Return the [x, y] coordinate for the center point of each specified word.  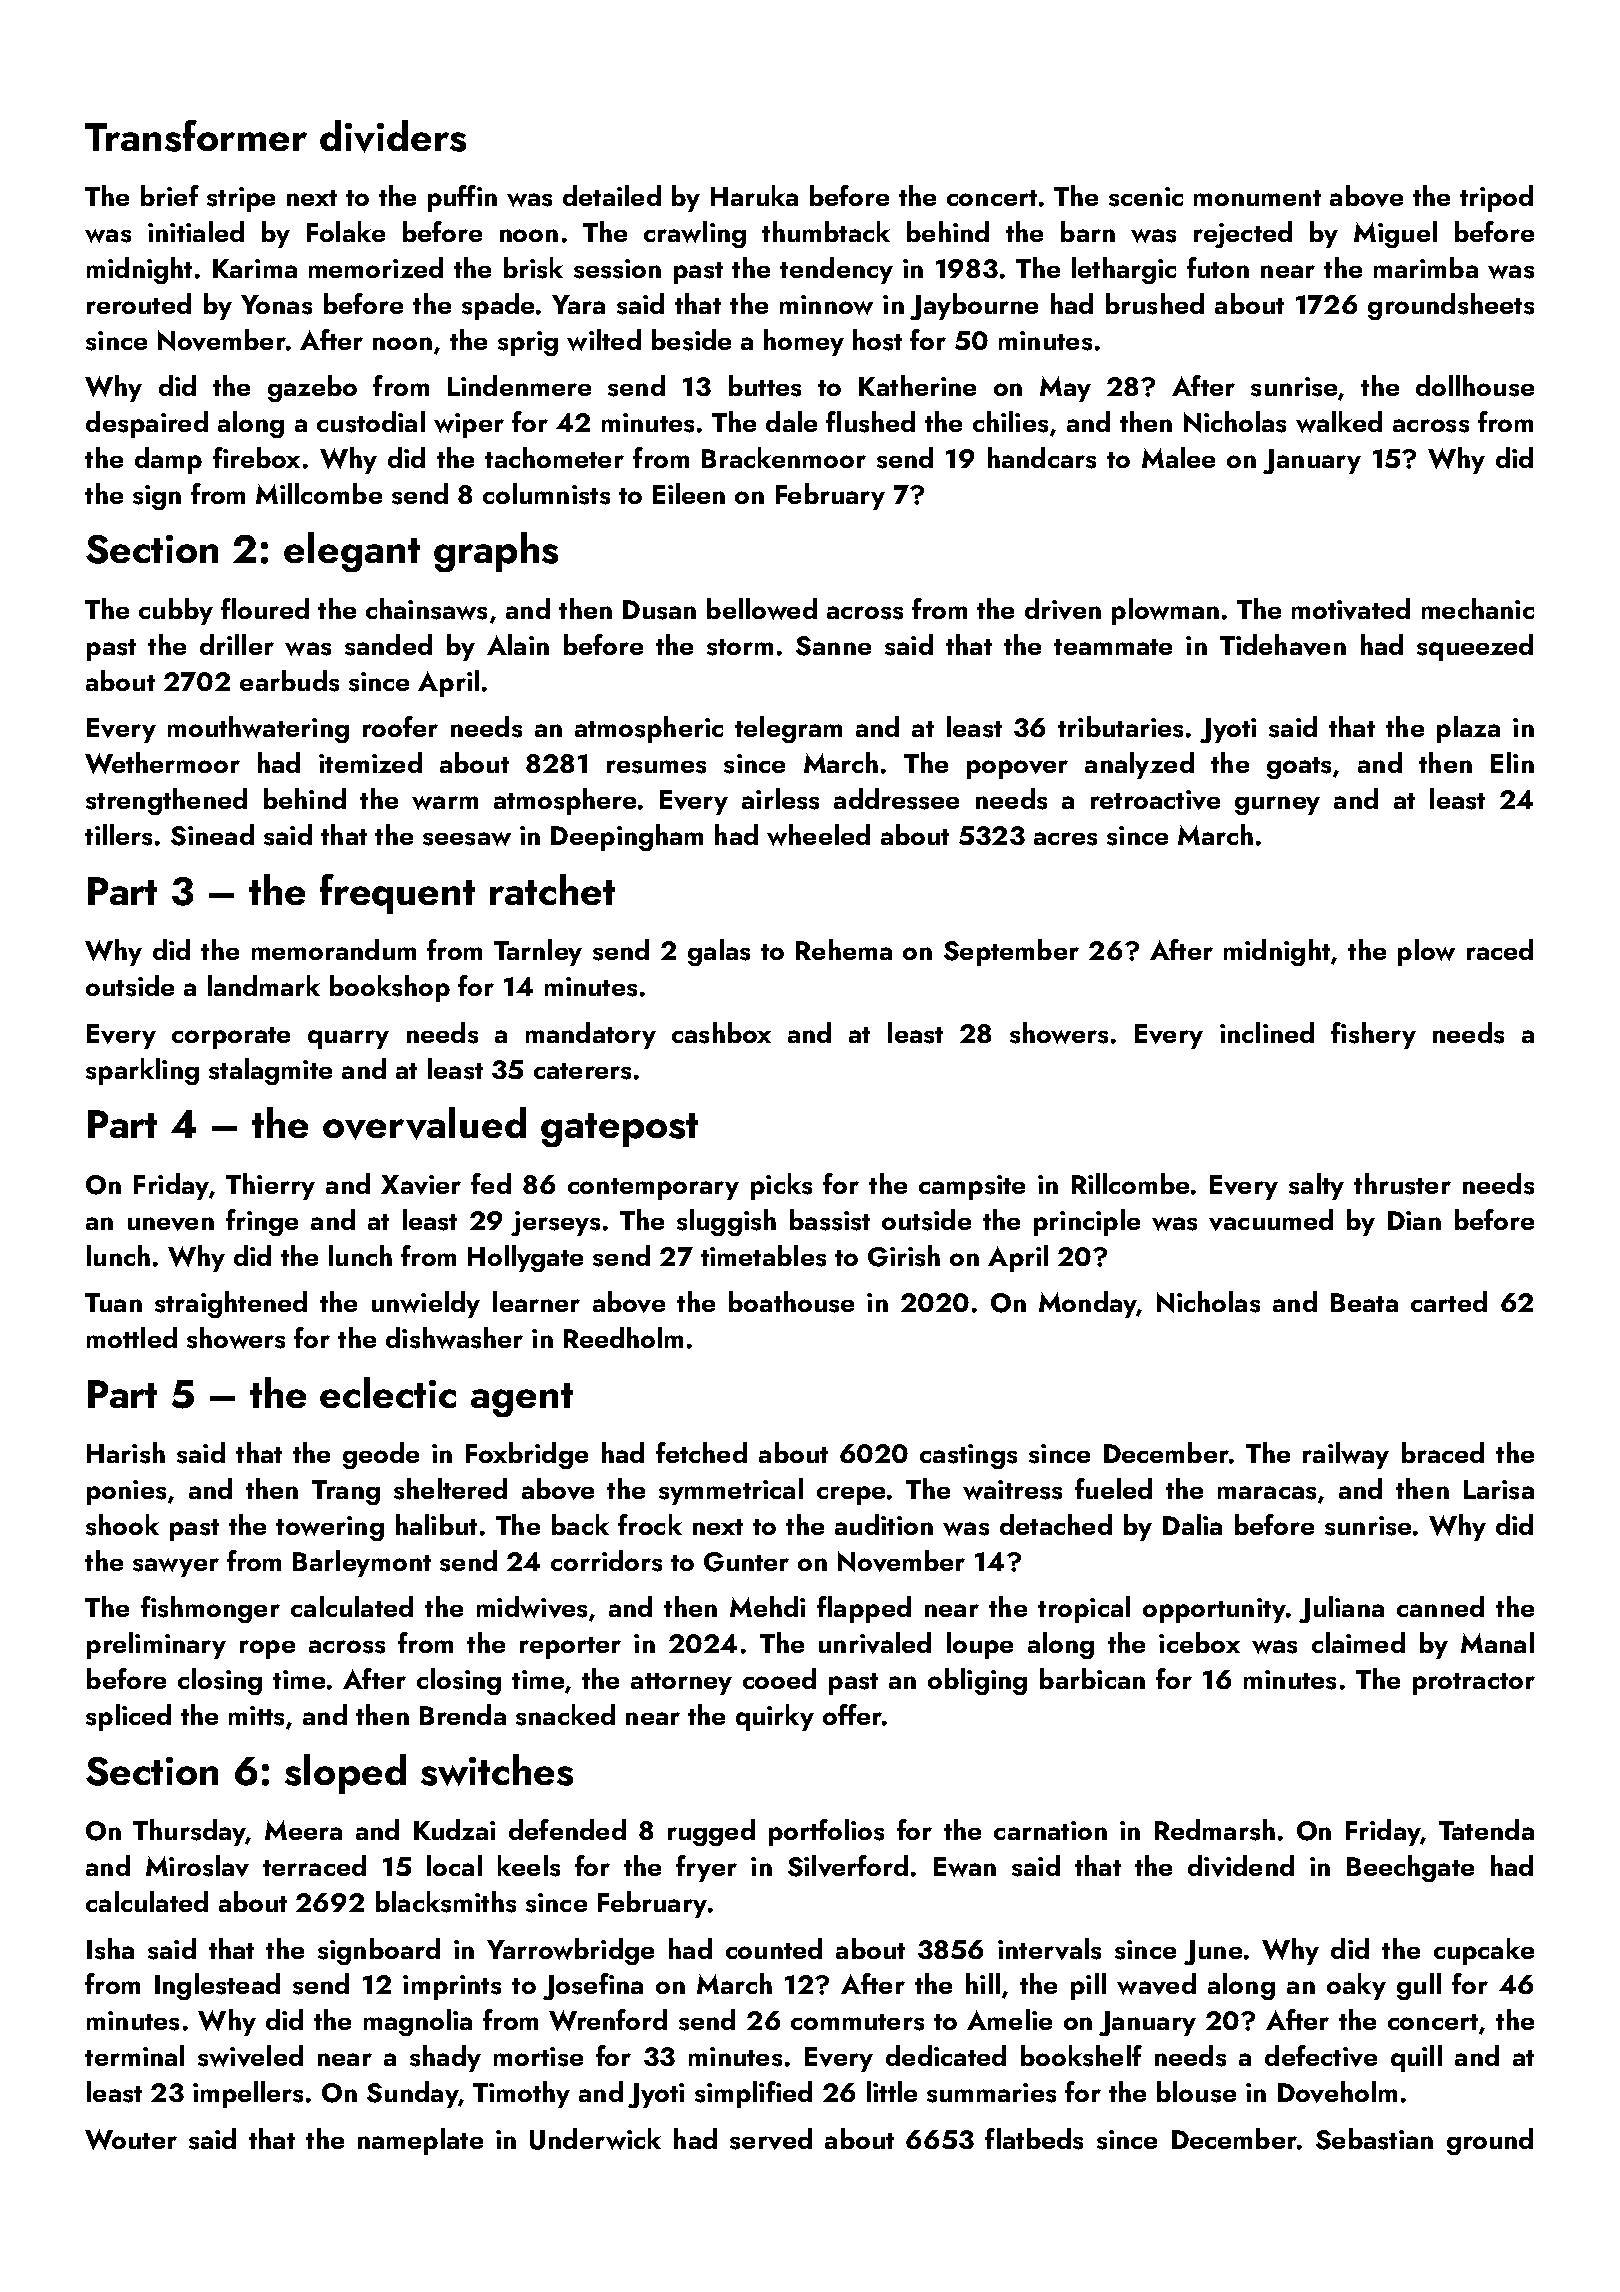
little [892, 2091]
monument [1257, 198]
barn [1088, 231]
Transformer [196, 136]
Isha [110, 1949]
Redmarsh [1215, 1830]
